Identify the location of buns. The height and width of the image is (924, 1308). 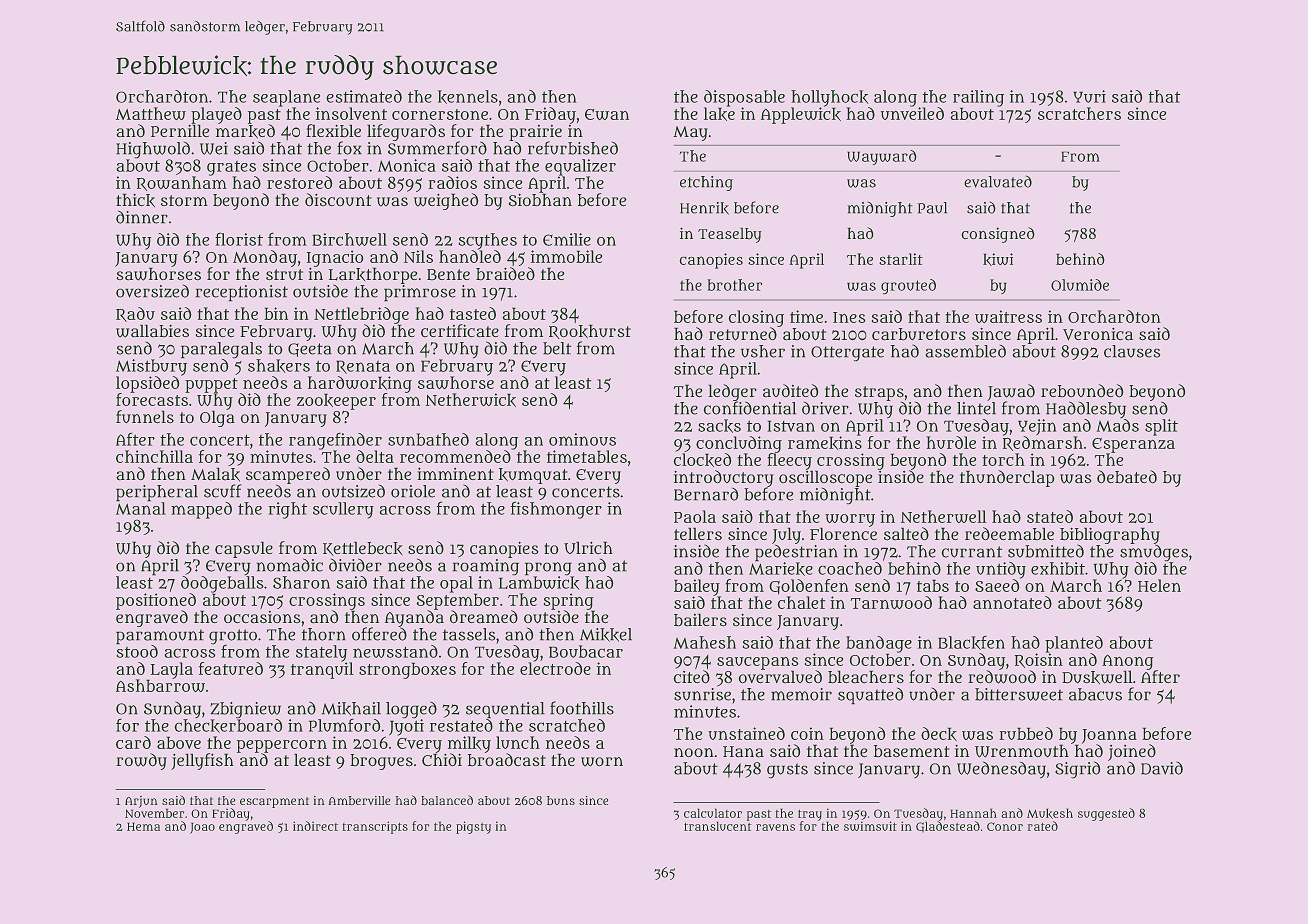
(561, 800).
